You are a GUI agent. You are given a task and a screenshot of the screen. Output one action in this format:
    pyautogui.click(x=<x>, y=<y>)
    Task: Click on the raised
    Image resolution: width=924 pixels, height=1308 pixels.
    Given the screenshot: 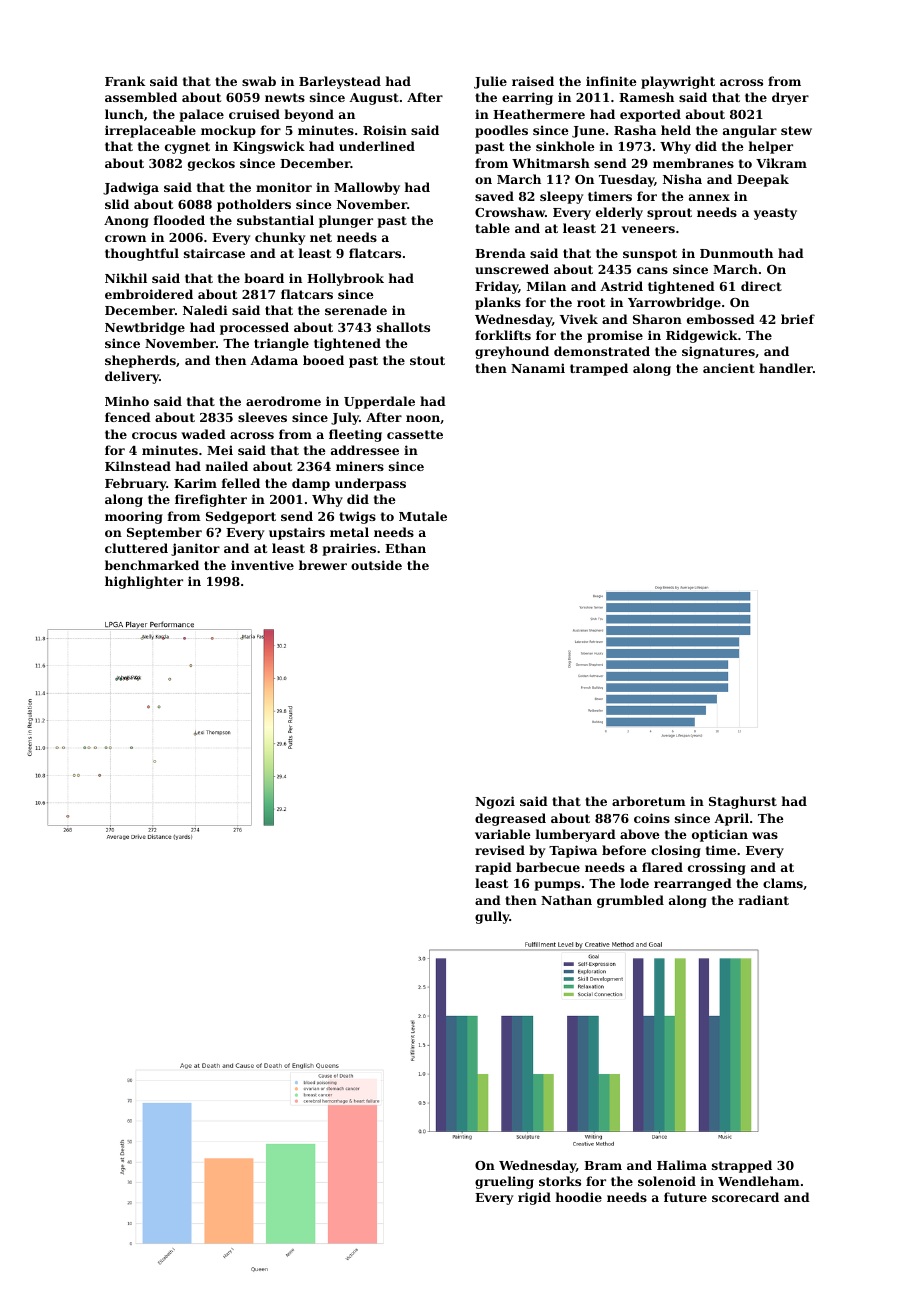 What is the action you would take?
    pyautogui.click(x=533, y=81)
